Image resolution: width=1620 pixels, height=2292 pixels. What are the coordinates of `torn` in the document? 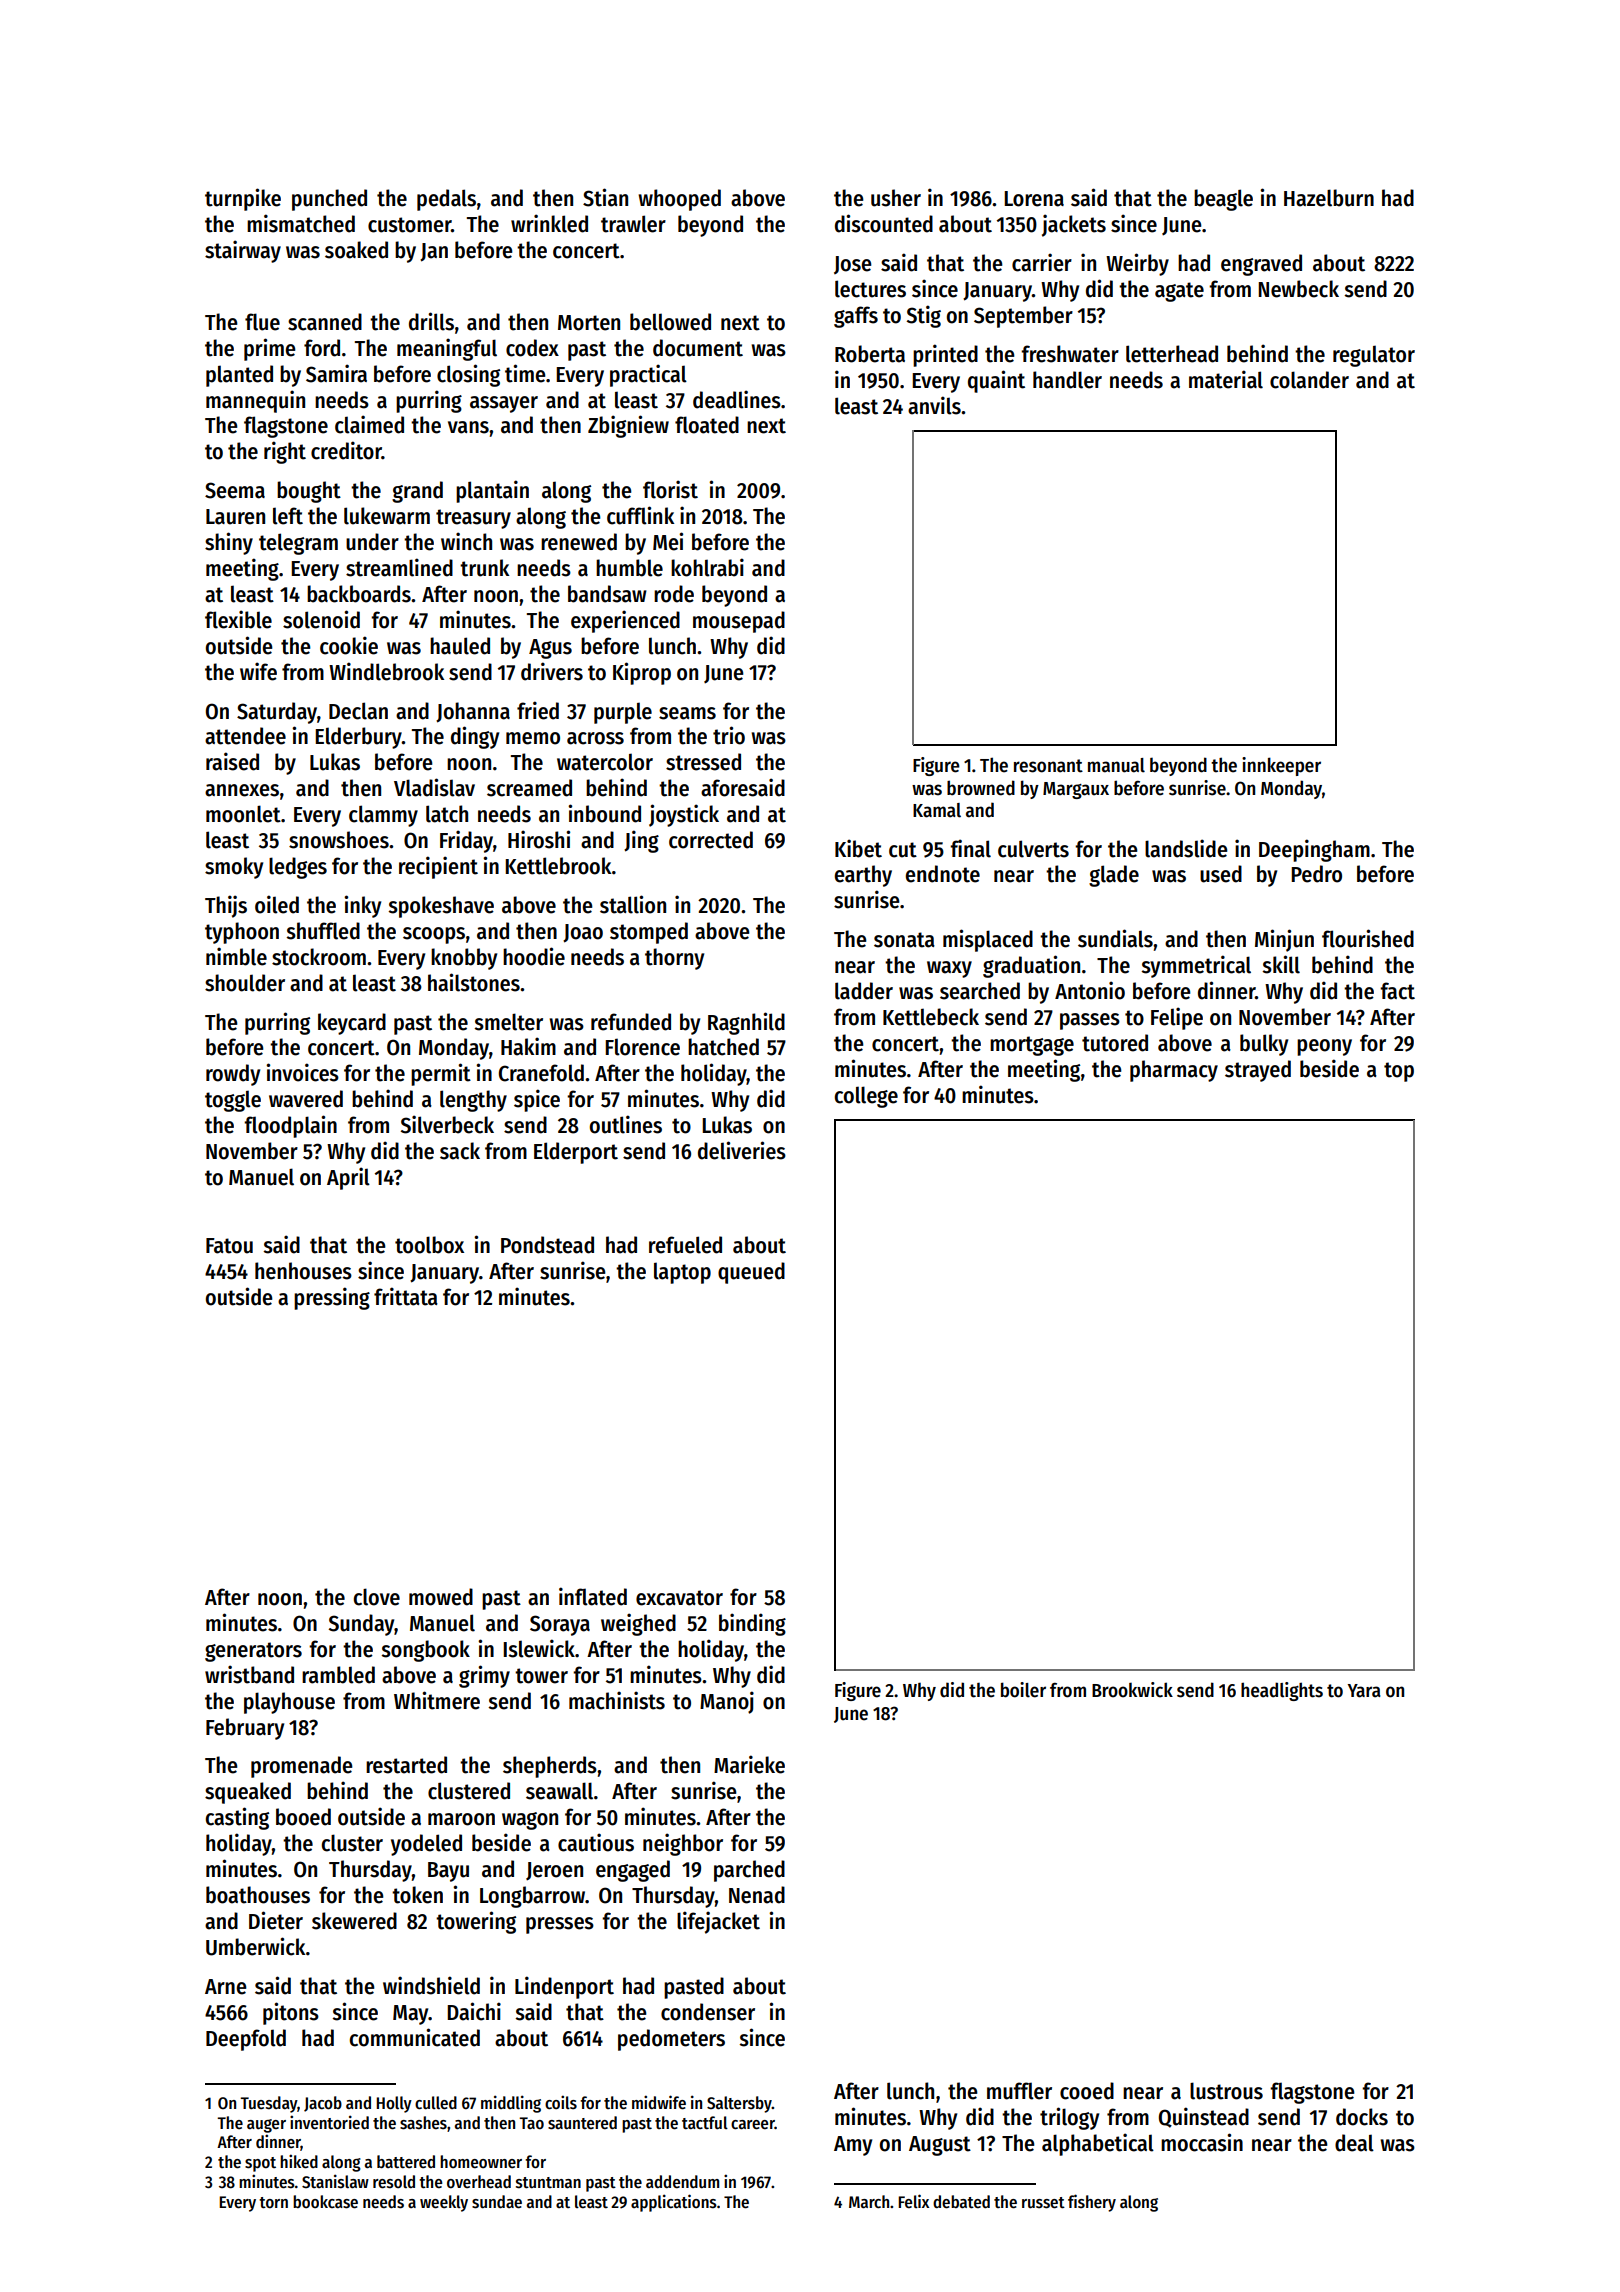 It's located at (273, 2203).
